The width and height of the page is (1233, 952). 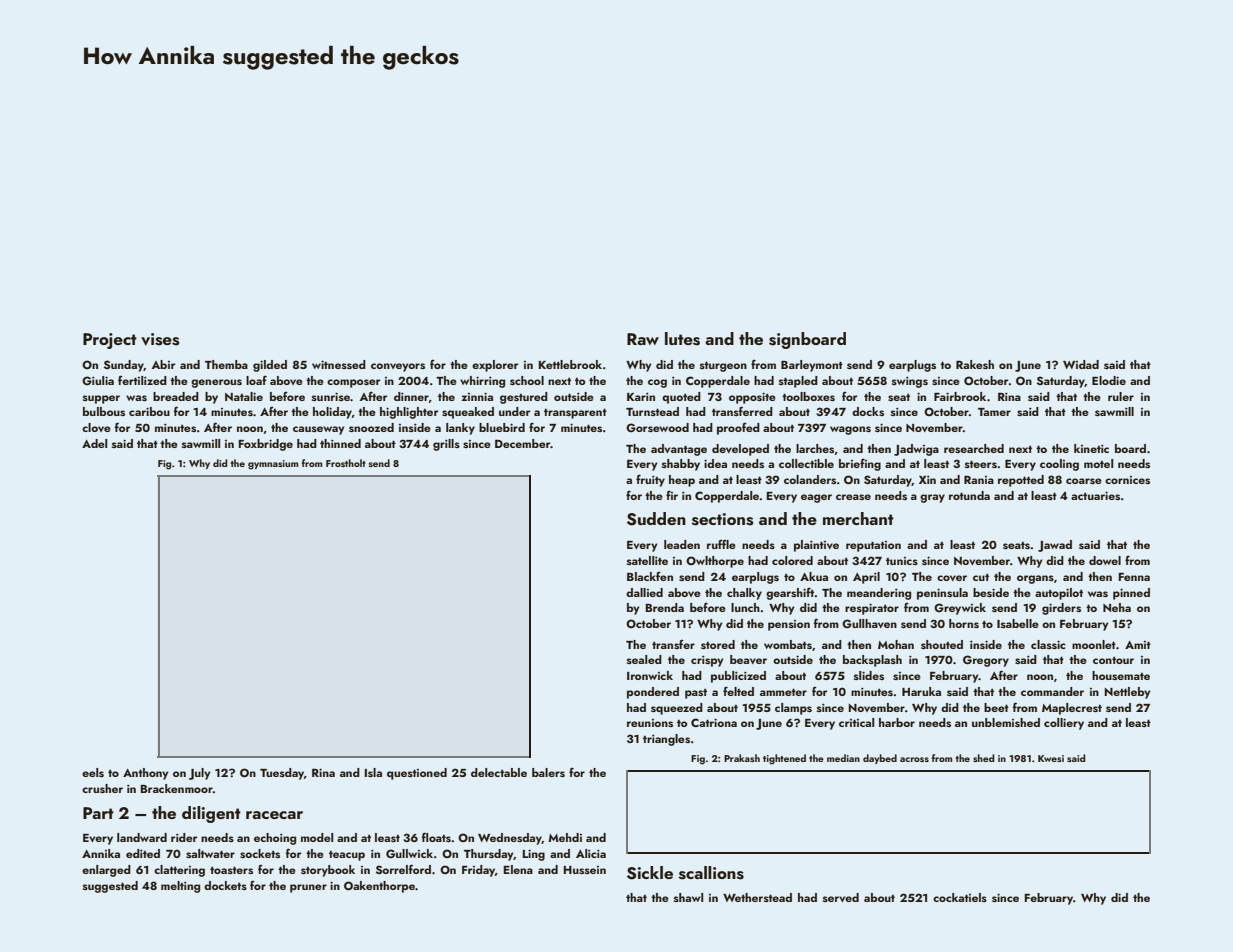 What do you see at coordinates (1055, 546) in the page?
I see `Jawad` at bounding box center [1055, 546].
